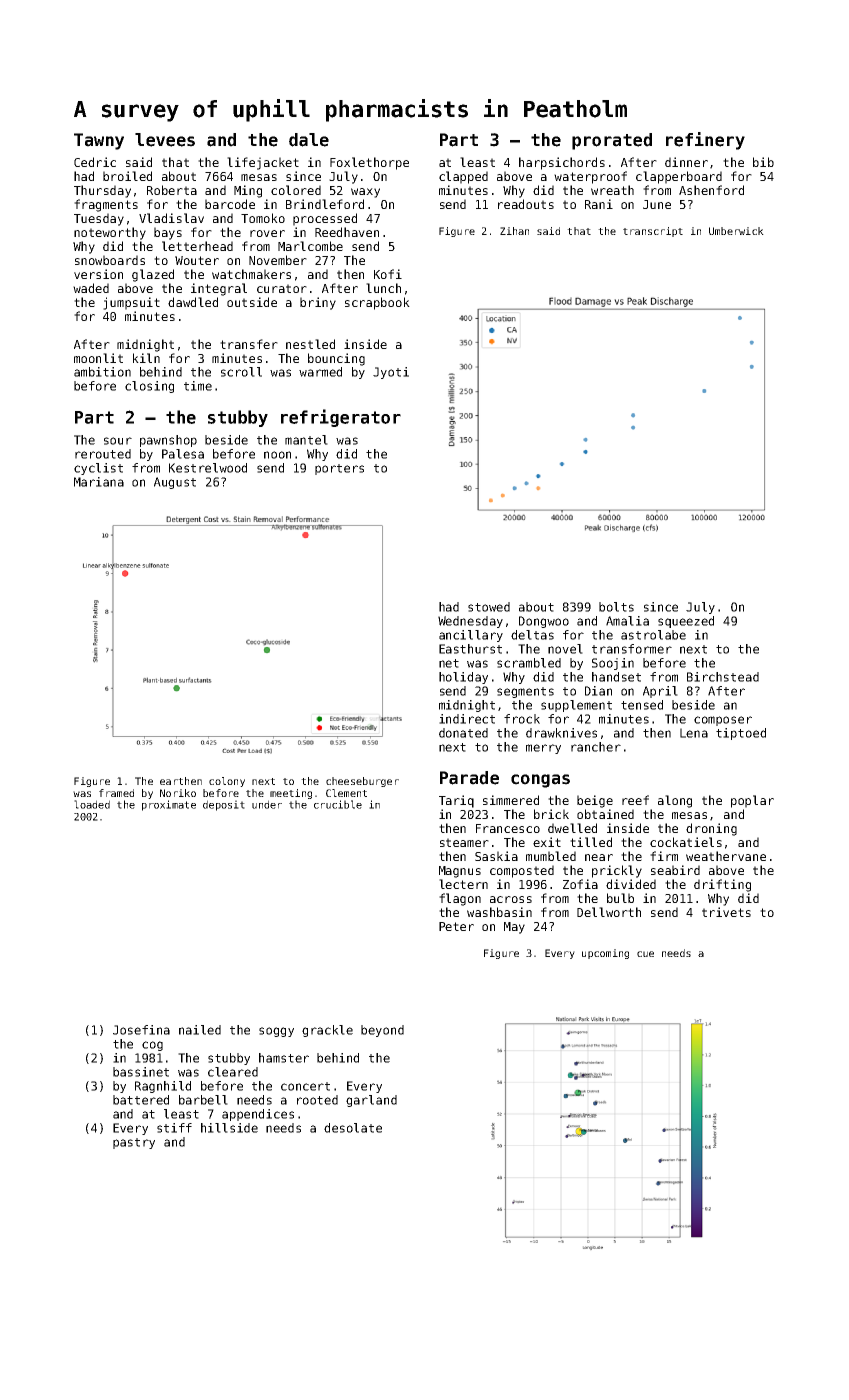 The height and width of the screenshot is (1400, 849). What do you see at coordinates (369, 163) in the screenshot?
I see `Foxlethorpe` at bounding box center [369, 163].
